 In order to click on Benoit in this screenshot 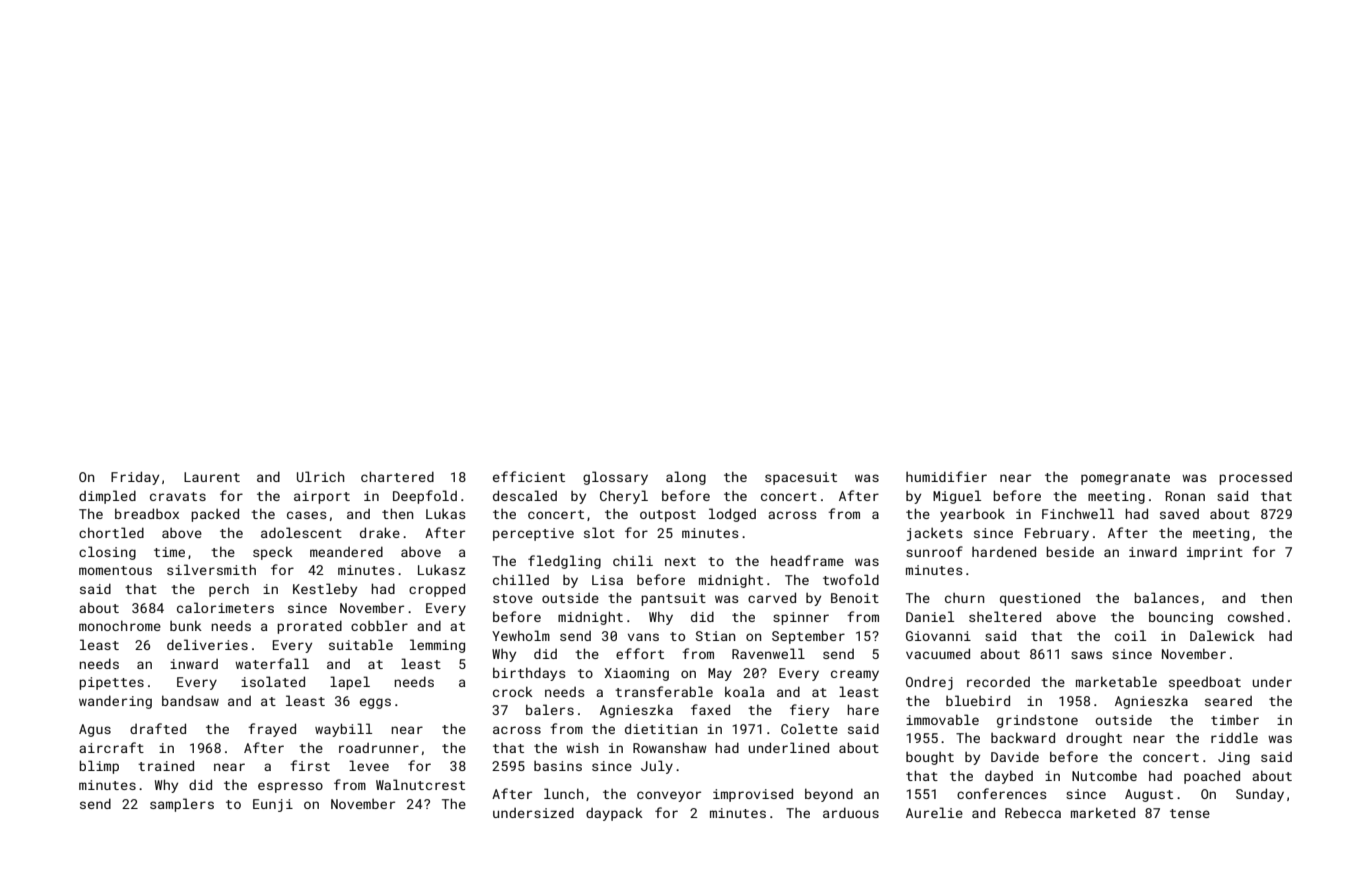, I will do `click(855, 598)`.
